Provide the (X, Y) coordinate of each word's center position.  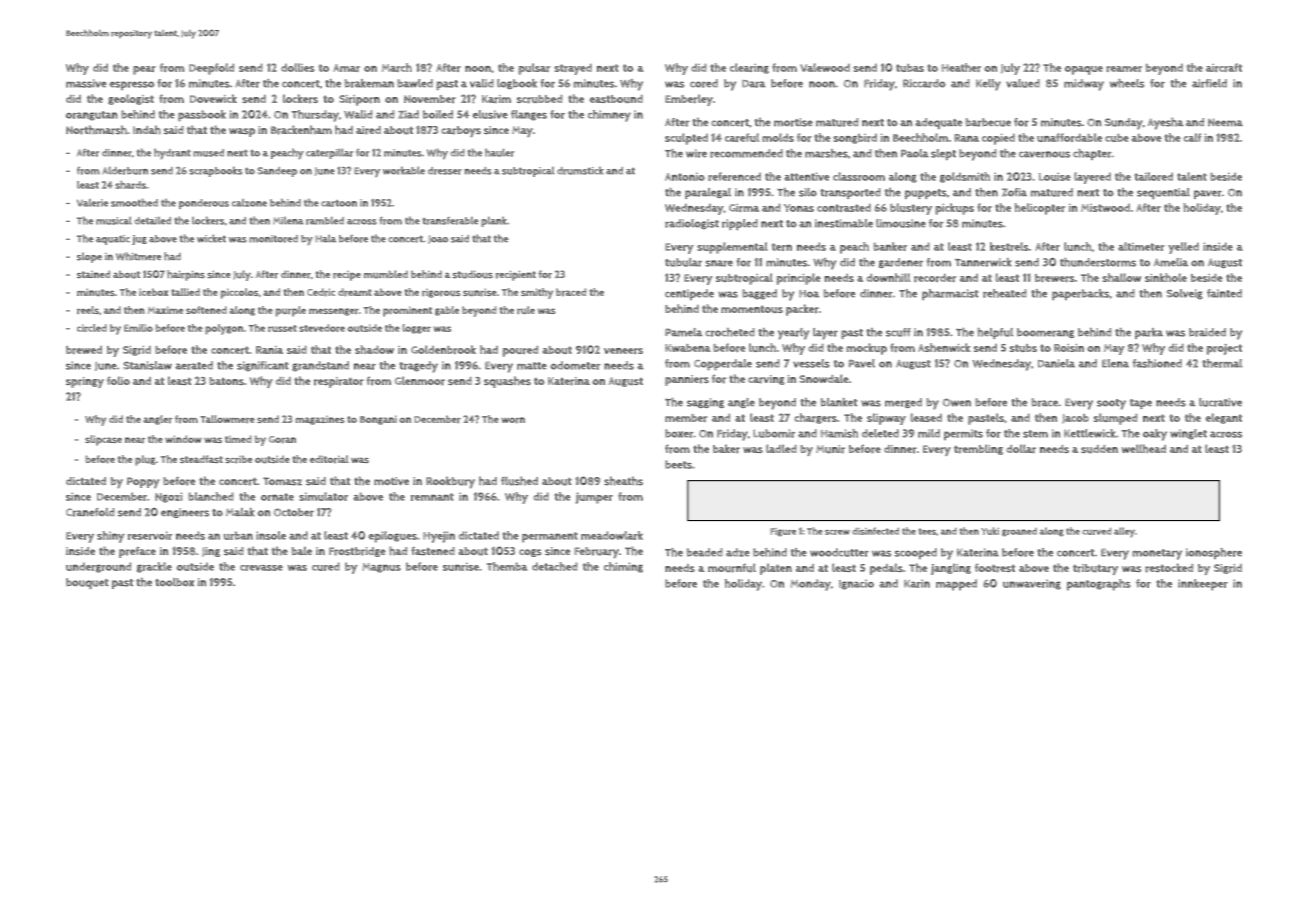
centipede (689, 294)
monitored (273, 239)
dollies (298, 67)
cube (1117, 138)
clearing (749, 68)
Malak (240, 512)
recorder (935, 278)
